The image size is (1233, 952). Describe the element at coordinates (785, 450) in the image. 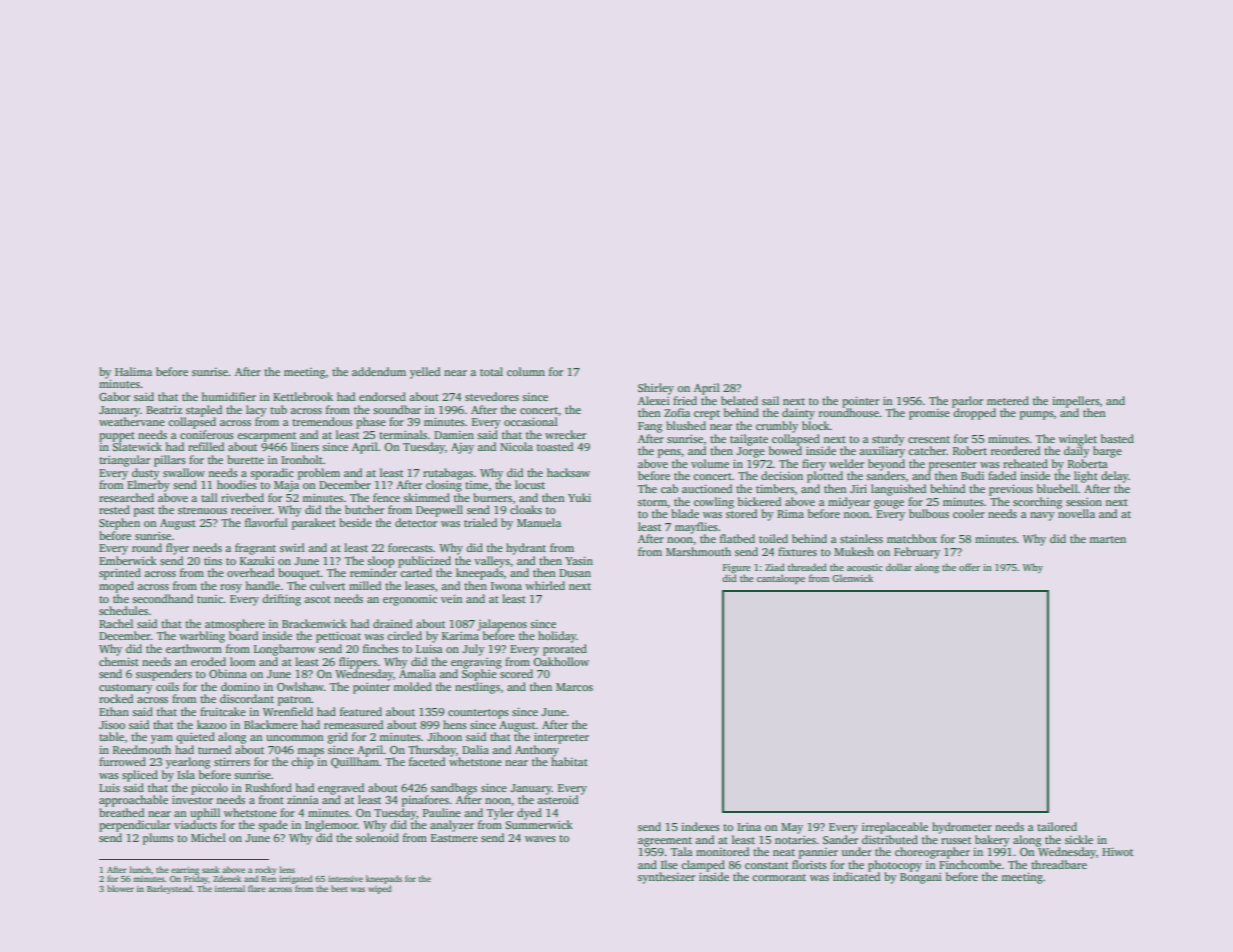

I see `bowed` at that location.
